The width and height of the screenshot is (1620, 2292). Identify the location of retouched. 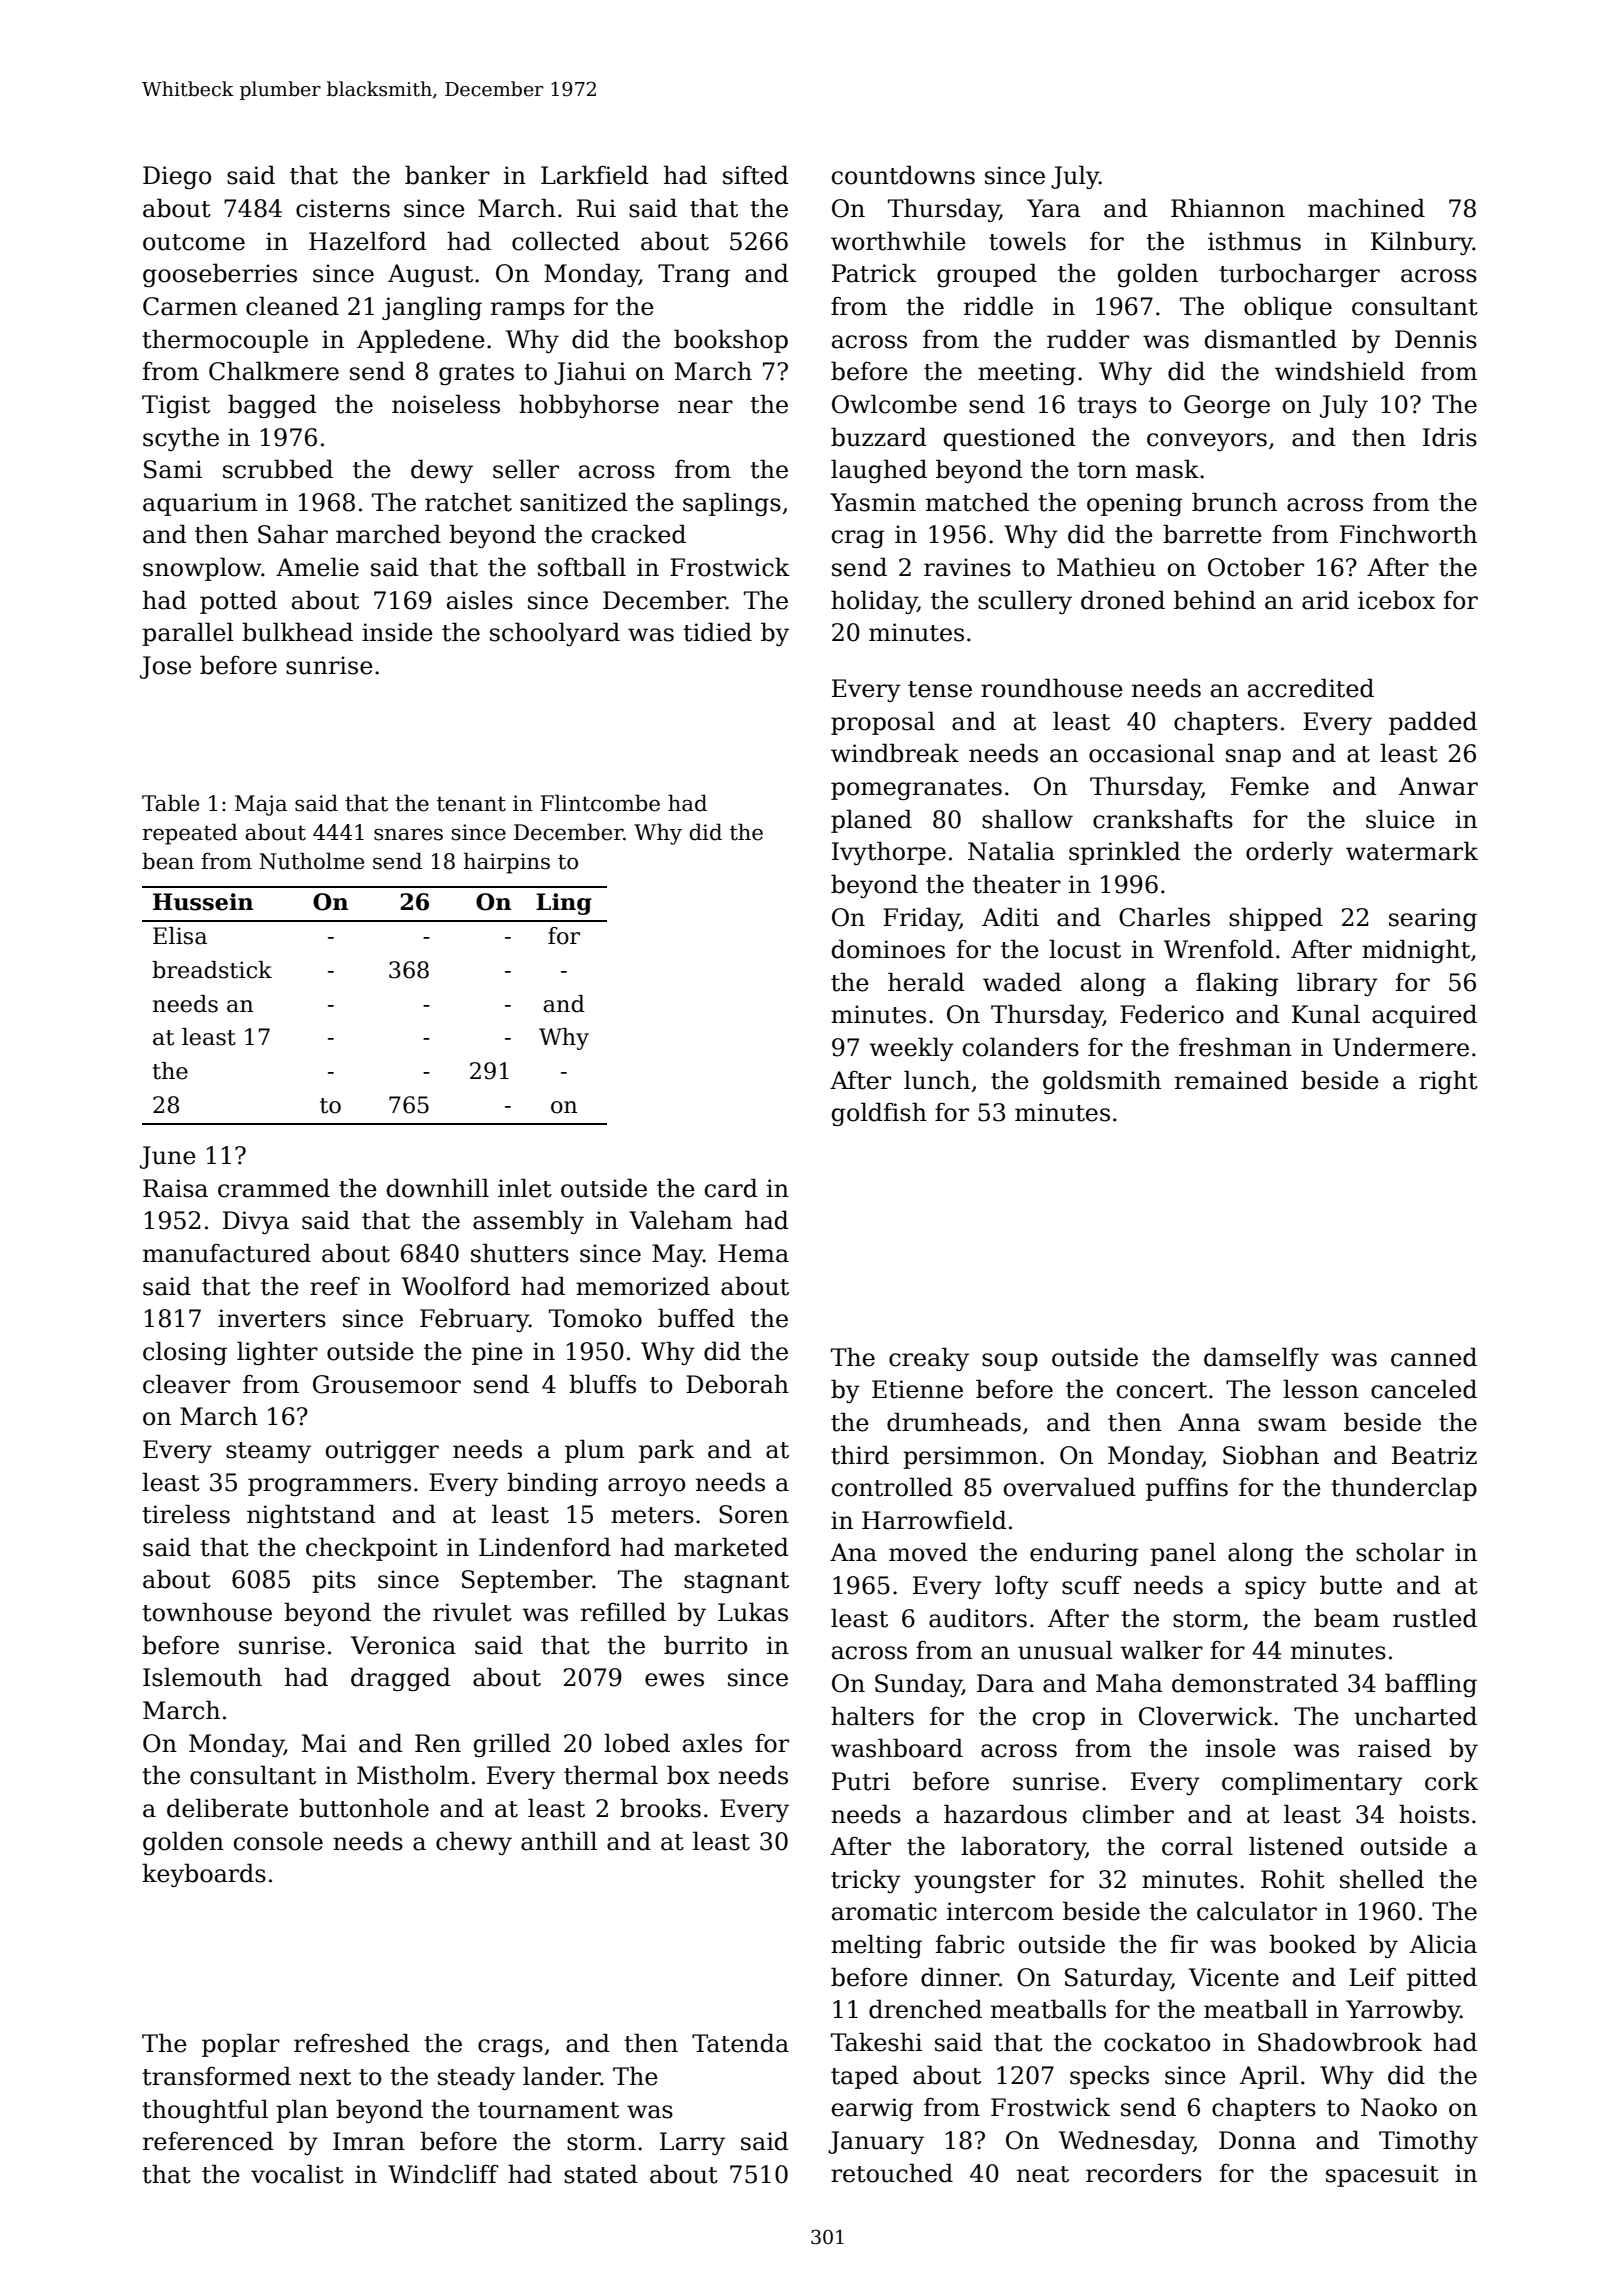
(892, 2173).
